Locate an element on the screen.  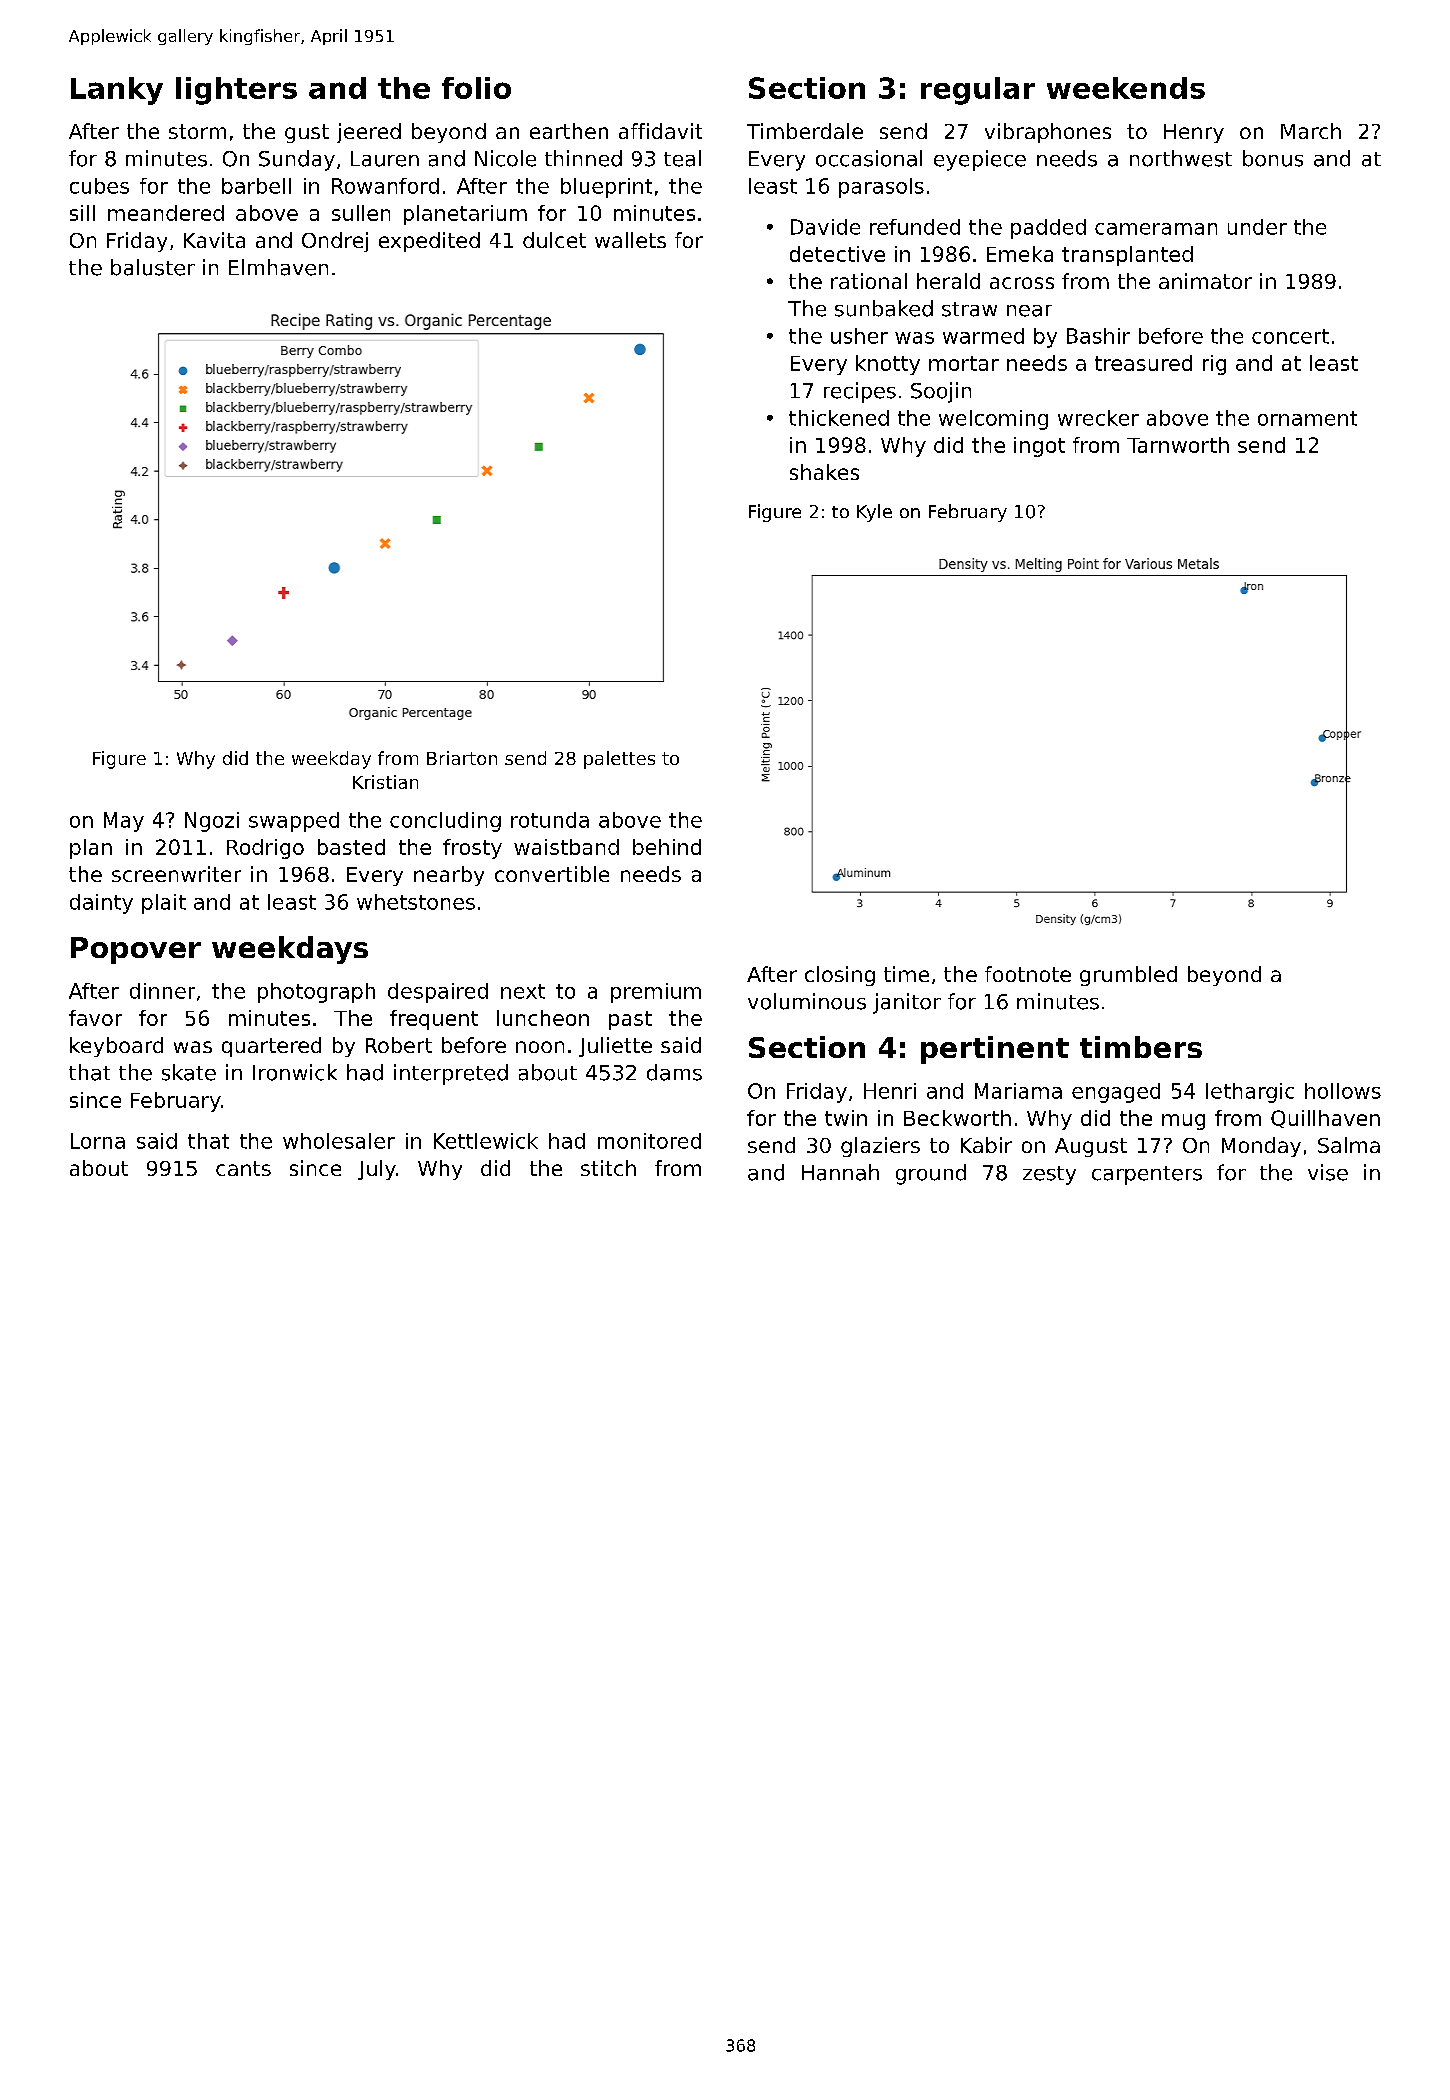
Henry is located at coordinates (1194, 133).
